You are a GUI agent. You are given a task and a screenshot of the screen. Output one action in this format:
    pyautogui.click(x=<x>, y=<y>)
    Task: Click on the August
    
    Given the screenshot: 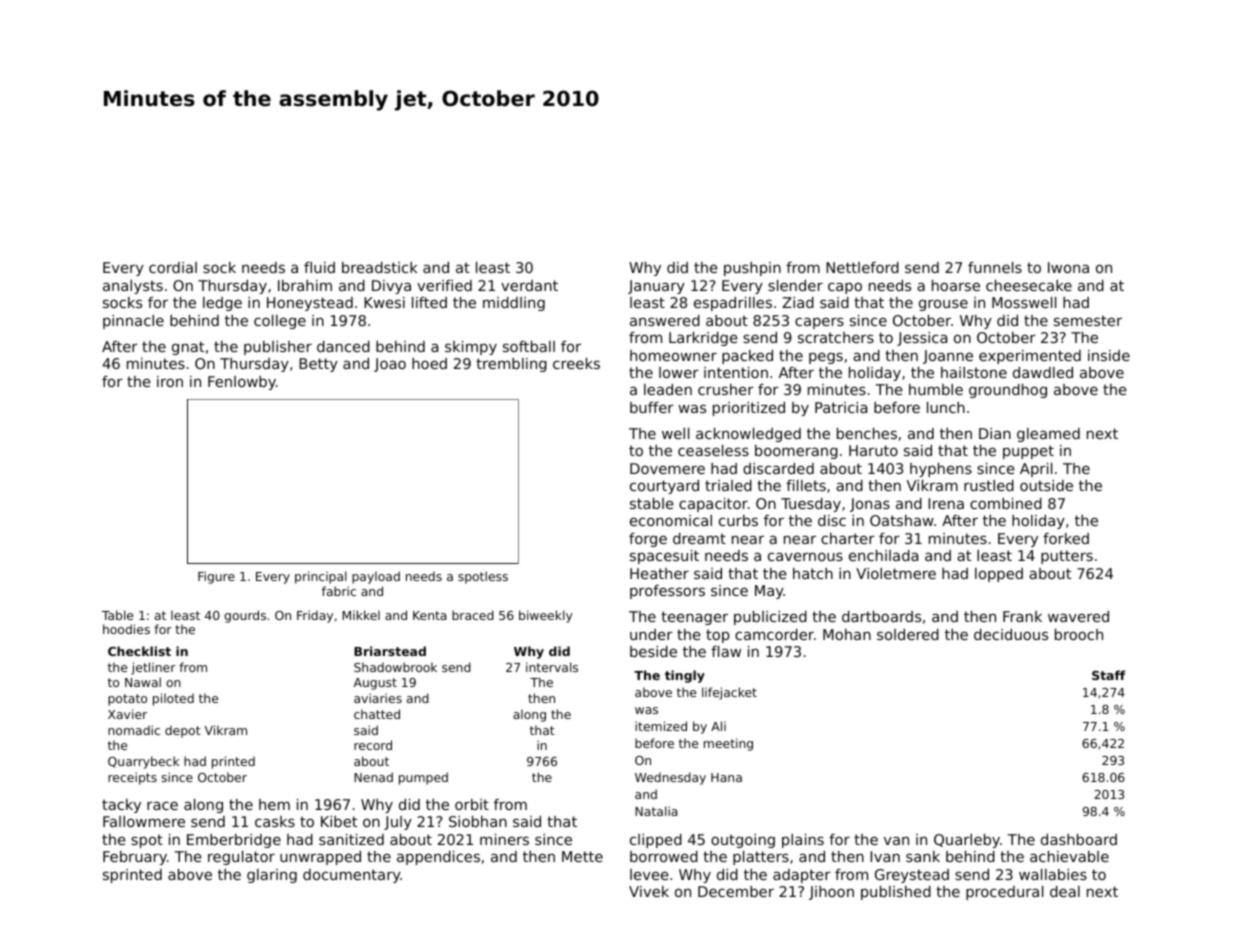 What is the action you would take?
    pyautogui.click(x=375, y=684)
